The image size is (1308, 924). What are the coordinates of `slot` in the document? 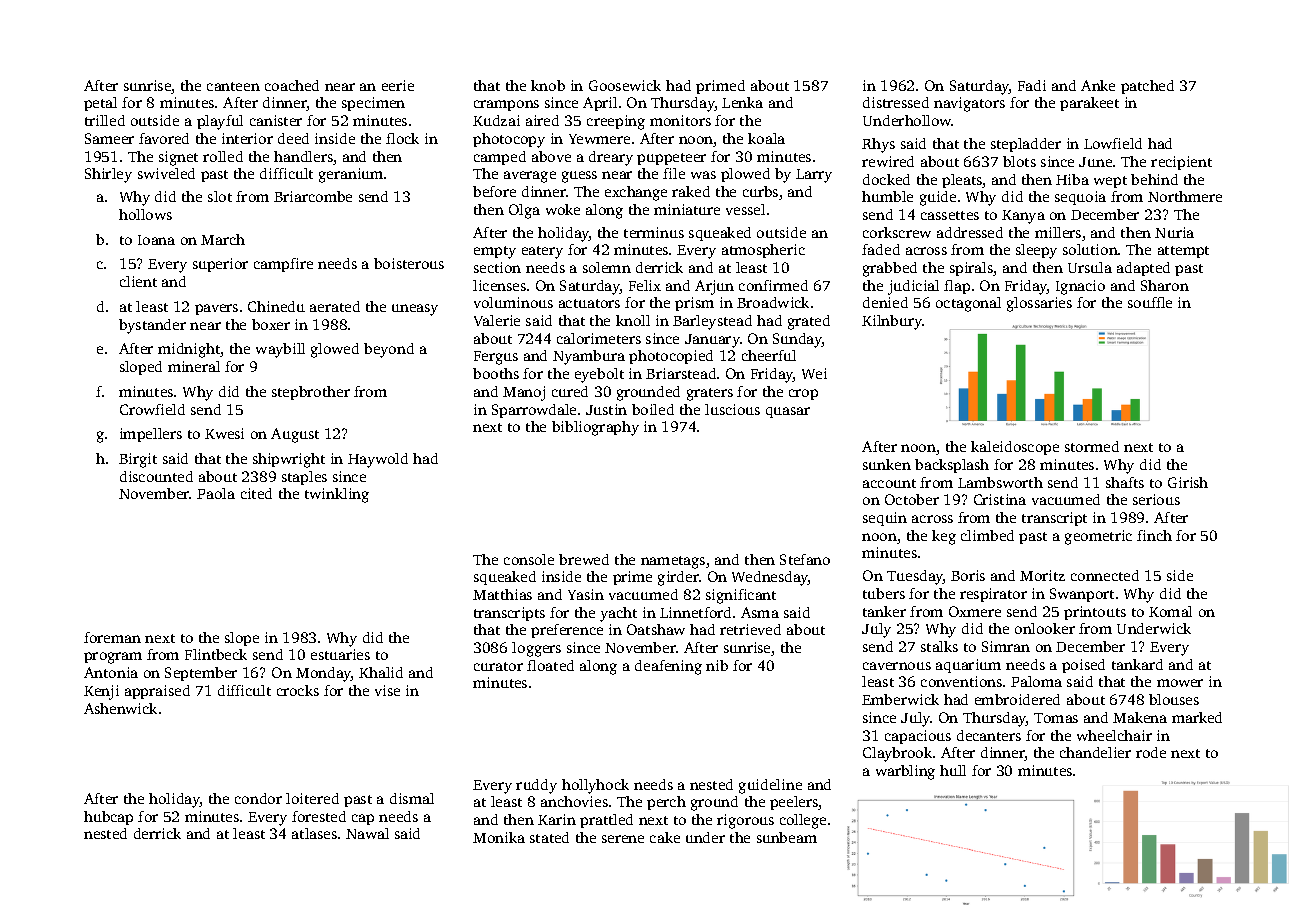 It's located at (220, 196).
